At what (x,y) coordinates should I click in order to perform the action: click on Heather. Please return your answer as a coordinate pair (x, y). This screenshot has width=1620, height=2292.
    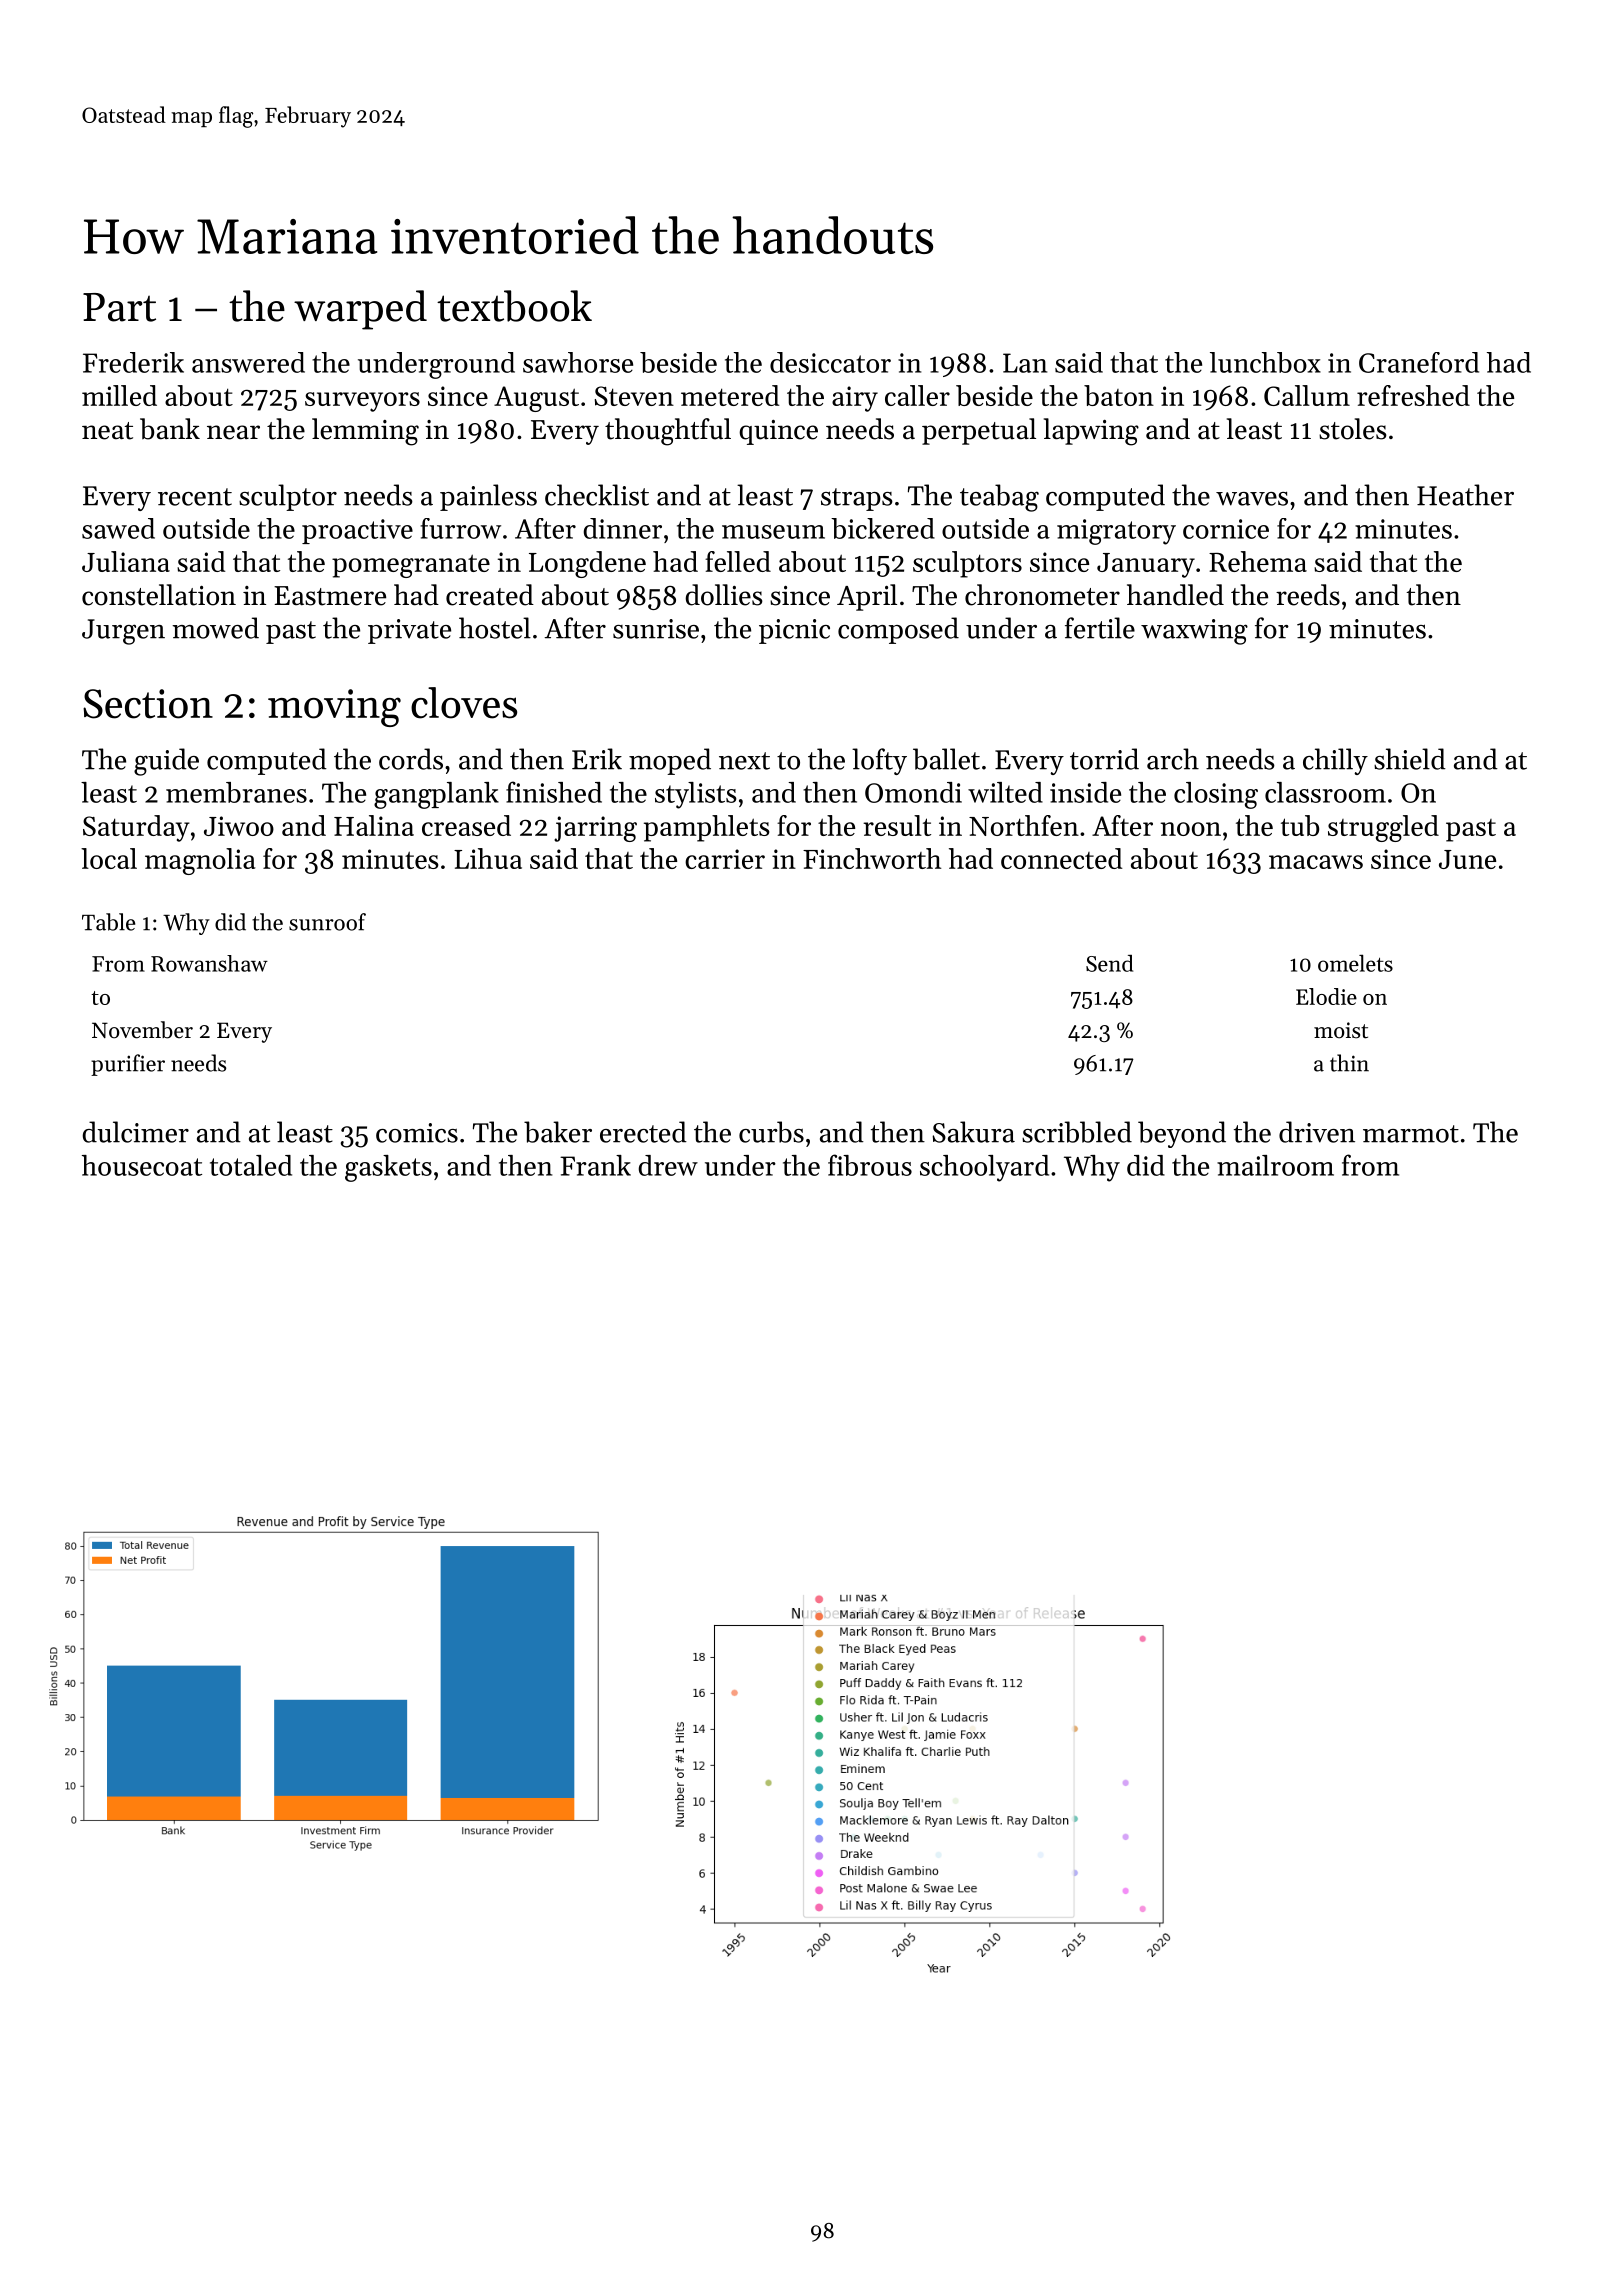
    Looking at the image, I should click on (1465, 495).
